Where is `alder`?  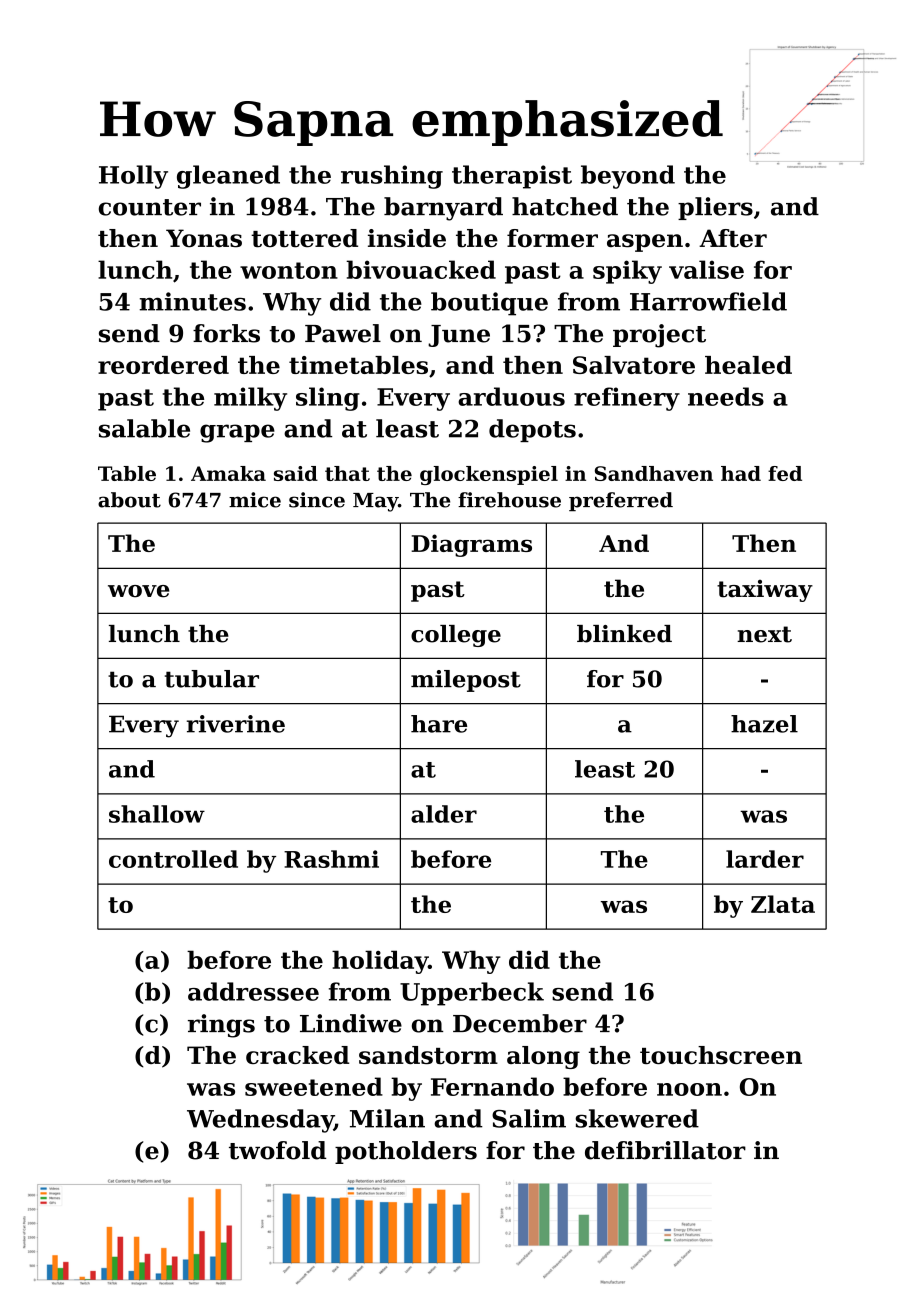
alder is located at coordinates (444, 814).
